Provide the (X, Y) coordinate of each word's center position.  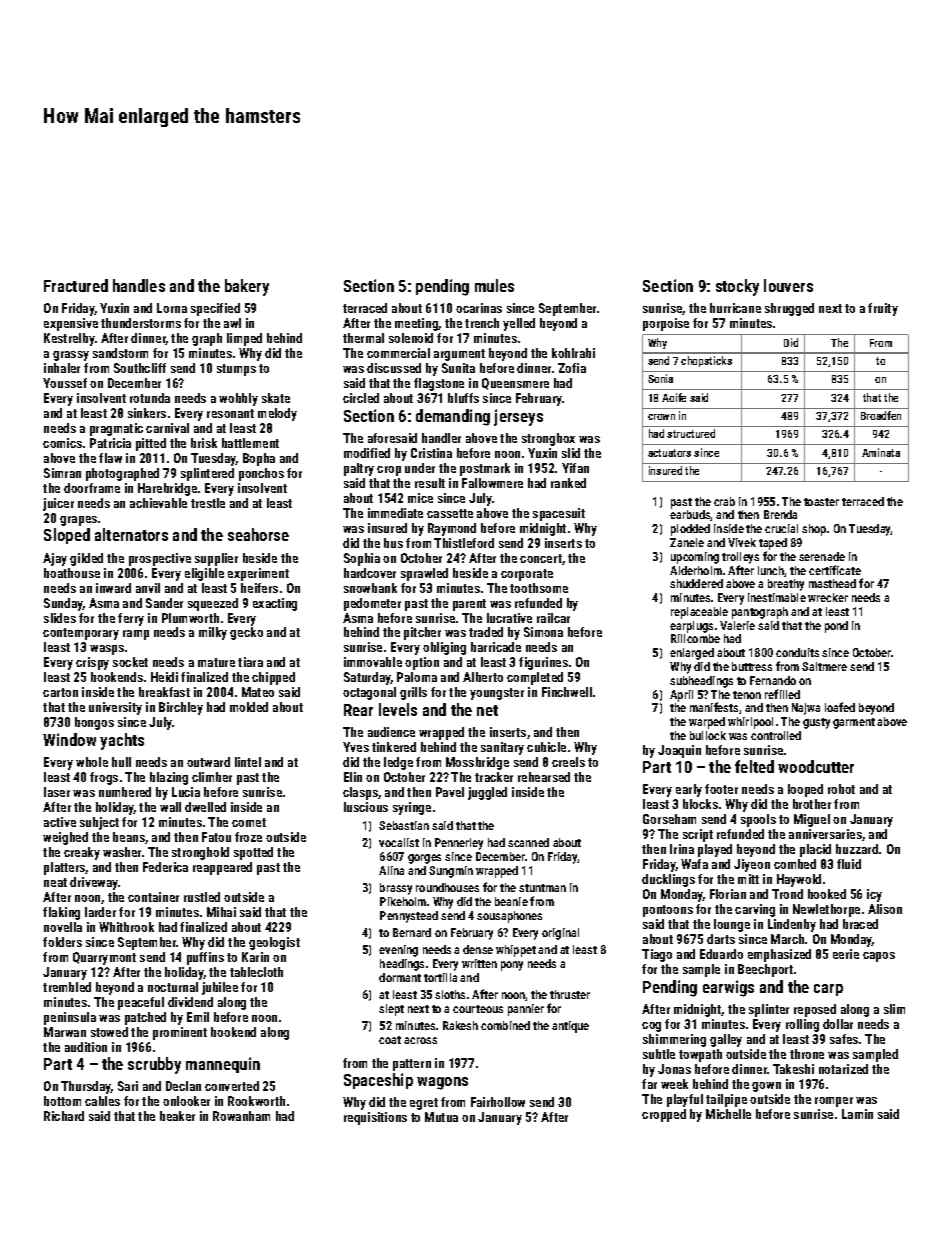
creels (568, 762)
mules (494, 285)
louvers (788, 285)
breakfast (164, 692)
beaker (177, 1116)
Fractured (76, 285)
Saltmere (824, 666)
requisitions (375, 1118)
